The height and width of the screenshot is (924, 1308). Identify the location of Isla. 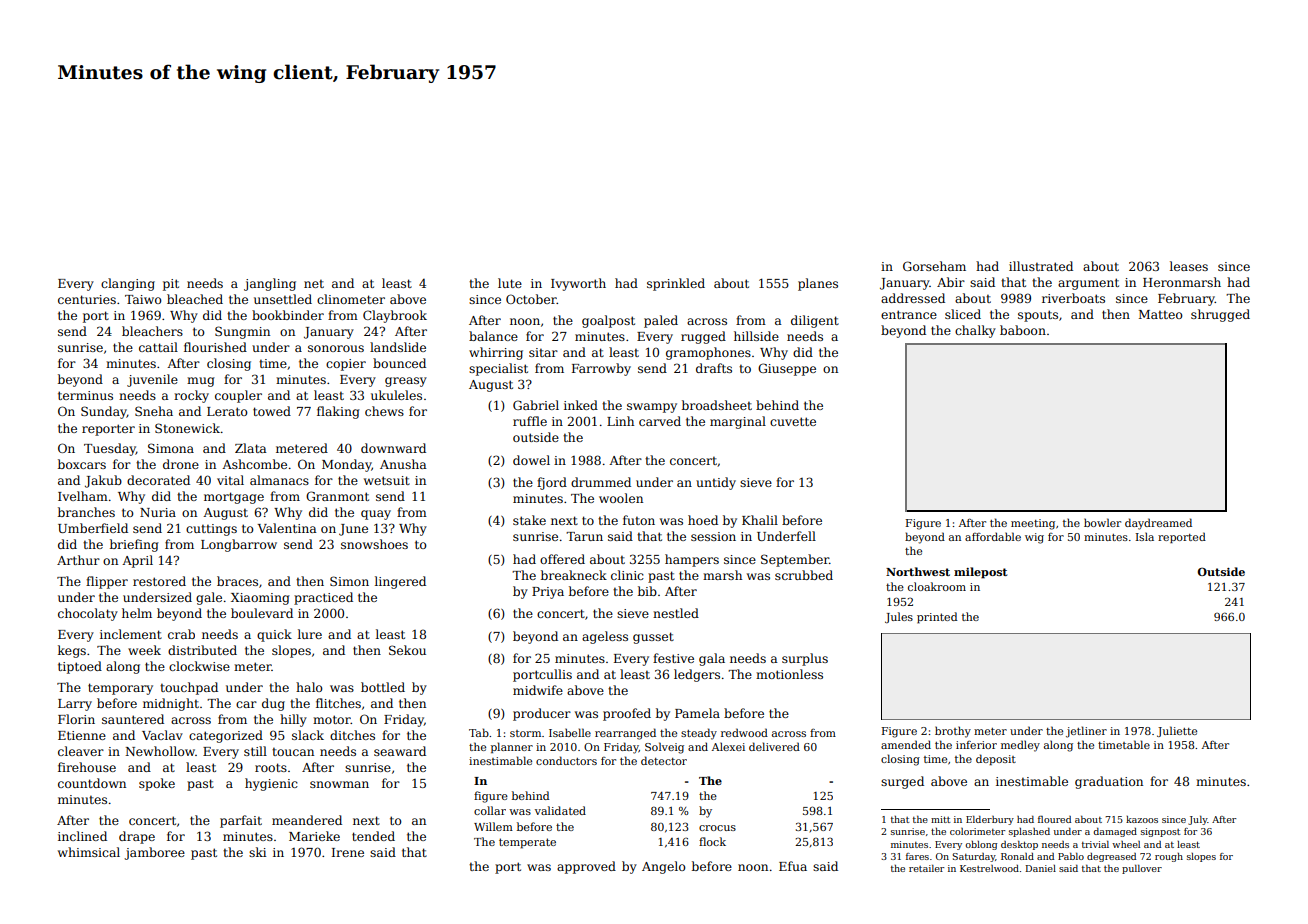
(1145, 536).
